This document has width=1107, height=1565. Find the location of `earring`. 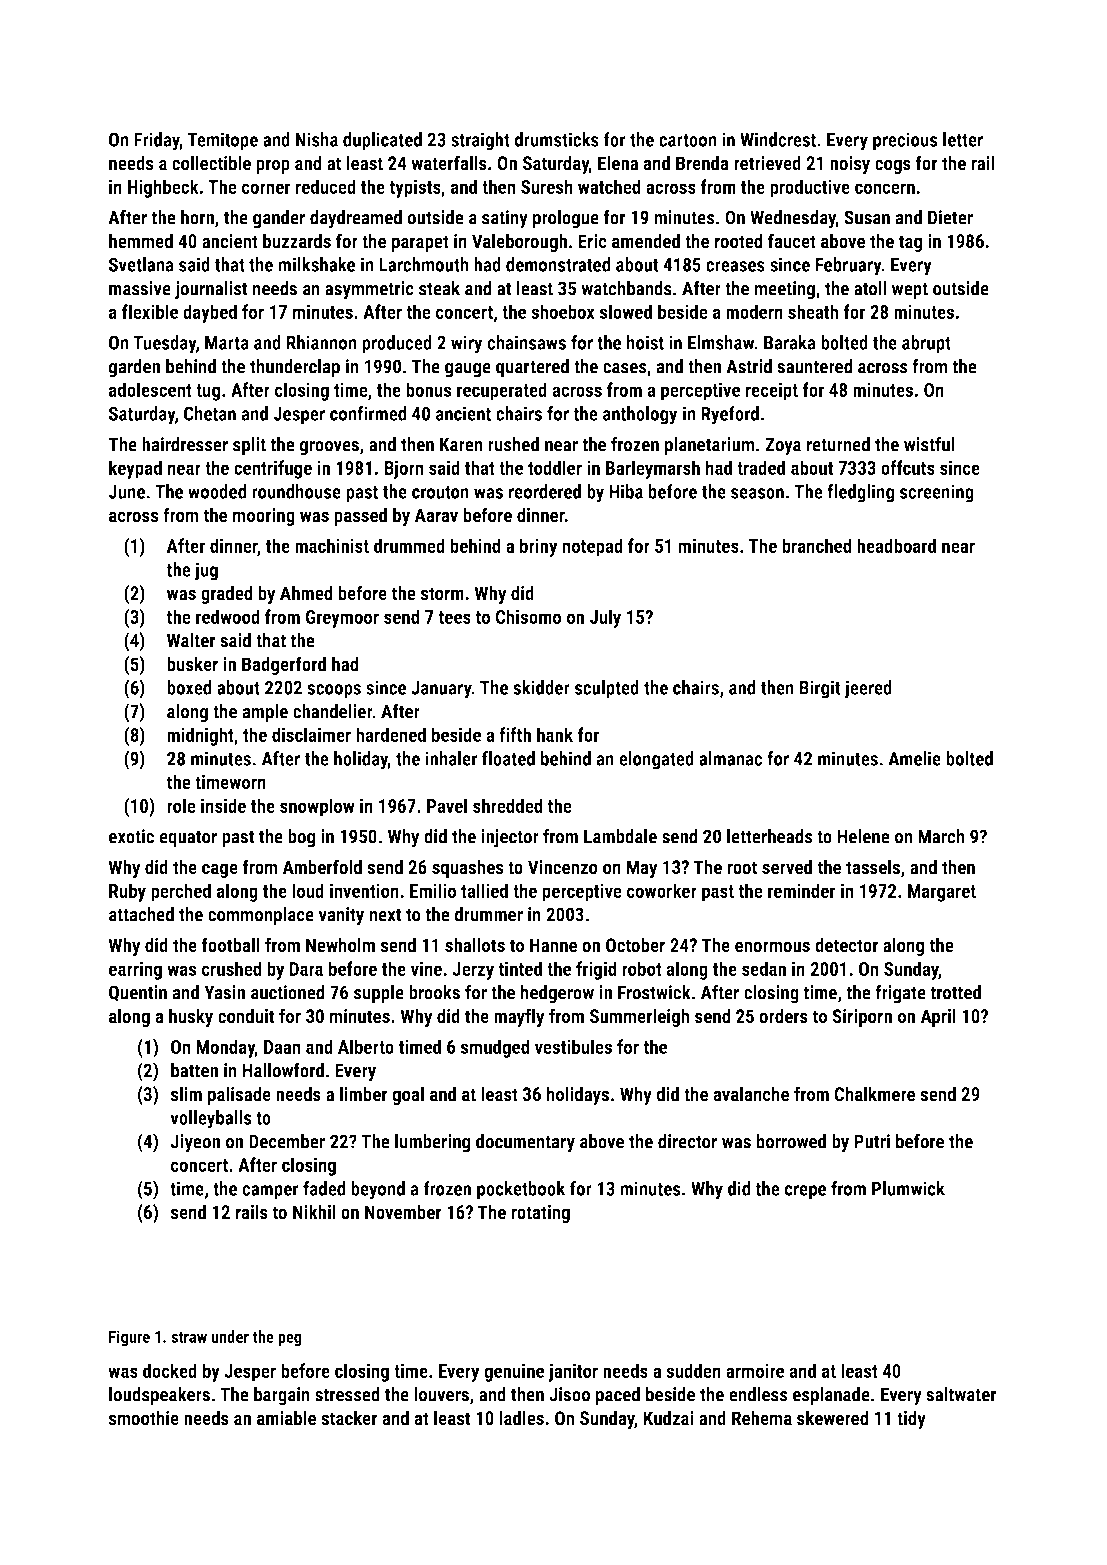

earring is located at coordinates (135, 970).
